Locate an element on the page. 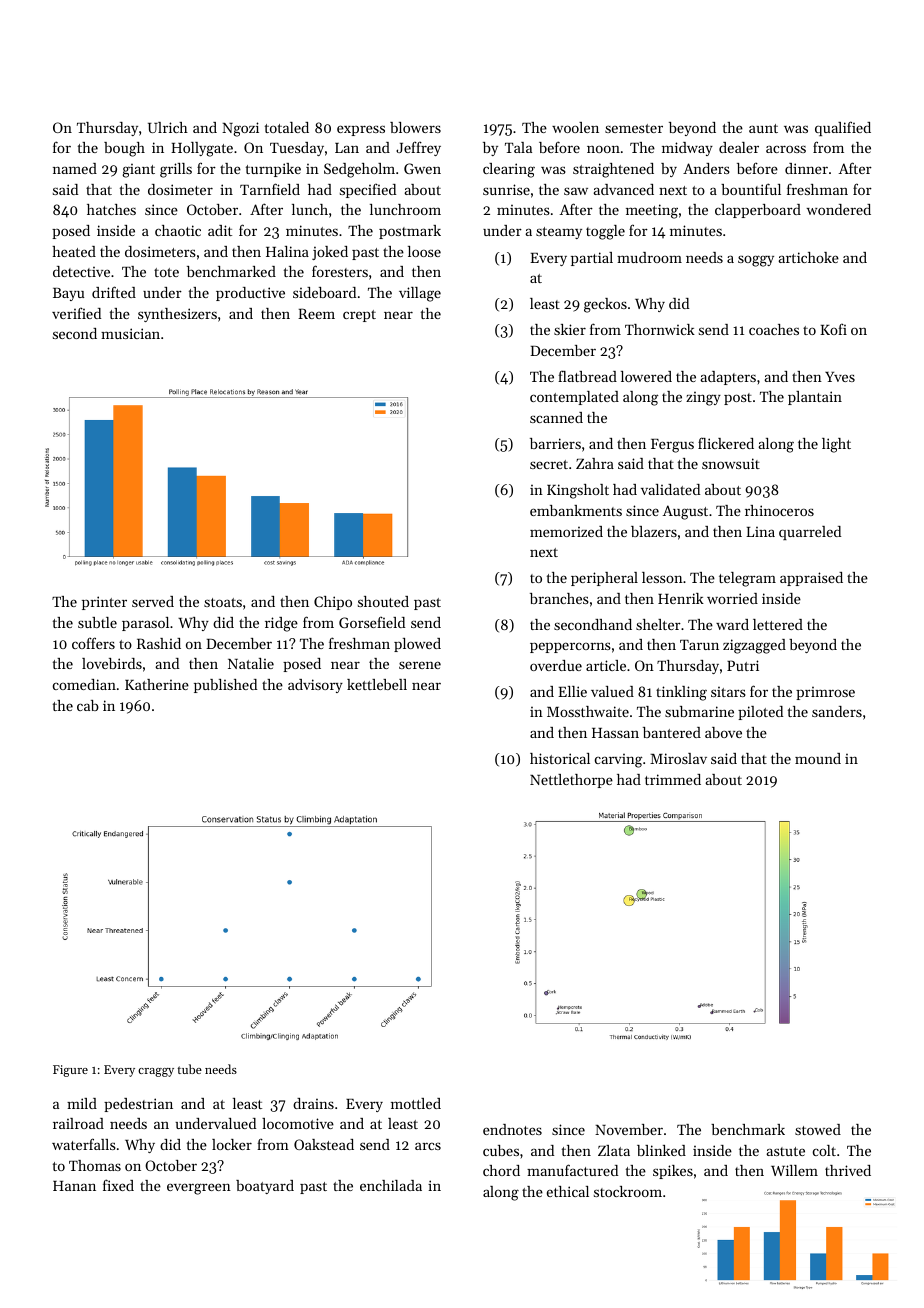 Image resolution: width=924 pixels, height=1308 pixels. locker is located at coordinates (232, 1144).
